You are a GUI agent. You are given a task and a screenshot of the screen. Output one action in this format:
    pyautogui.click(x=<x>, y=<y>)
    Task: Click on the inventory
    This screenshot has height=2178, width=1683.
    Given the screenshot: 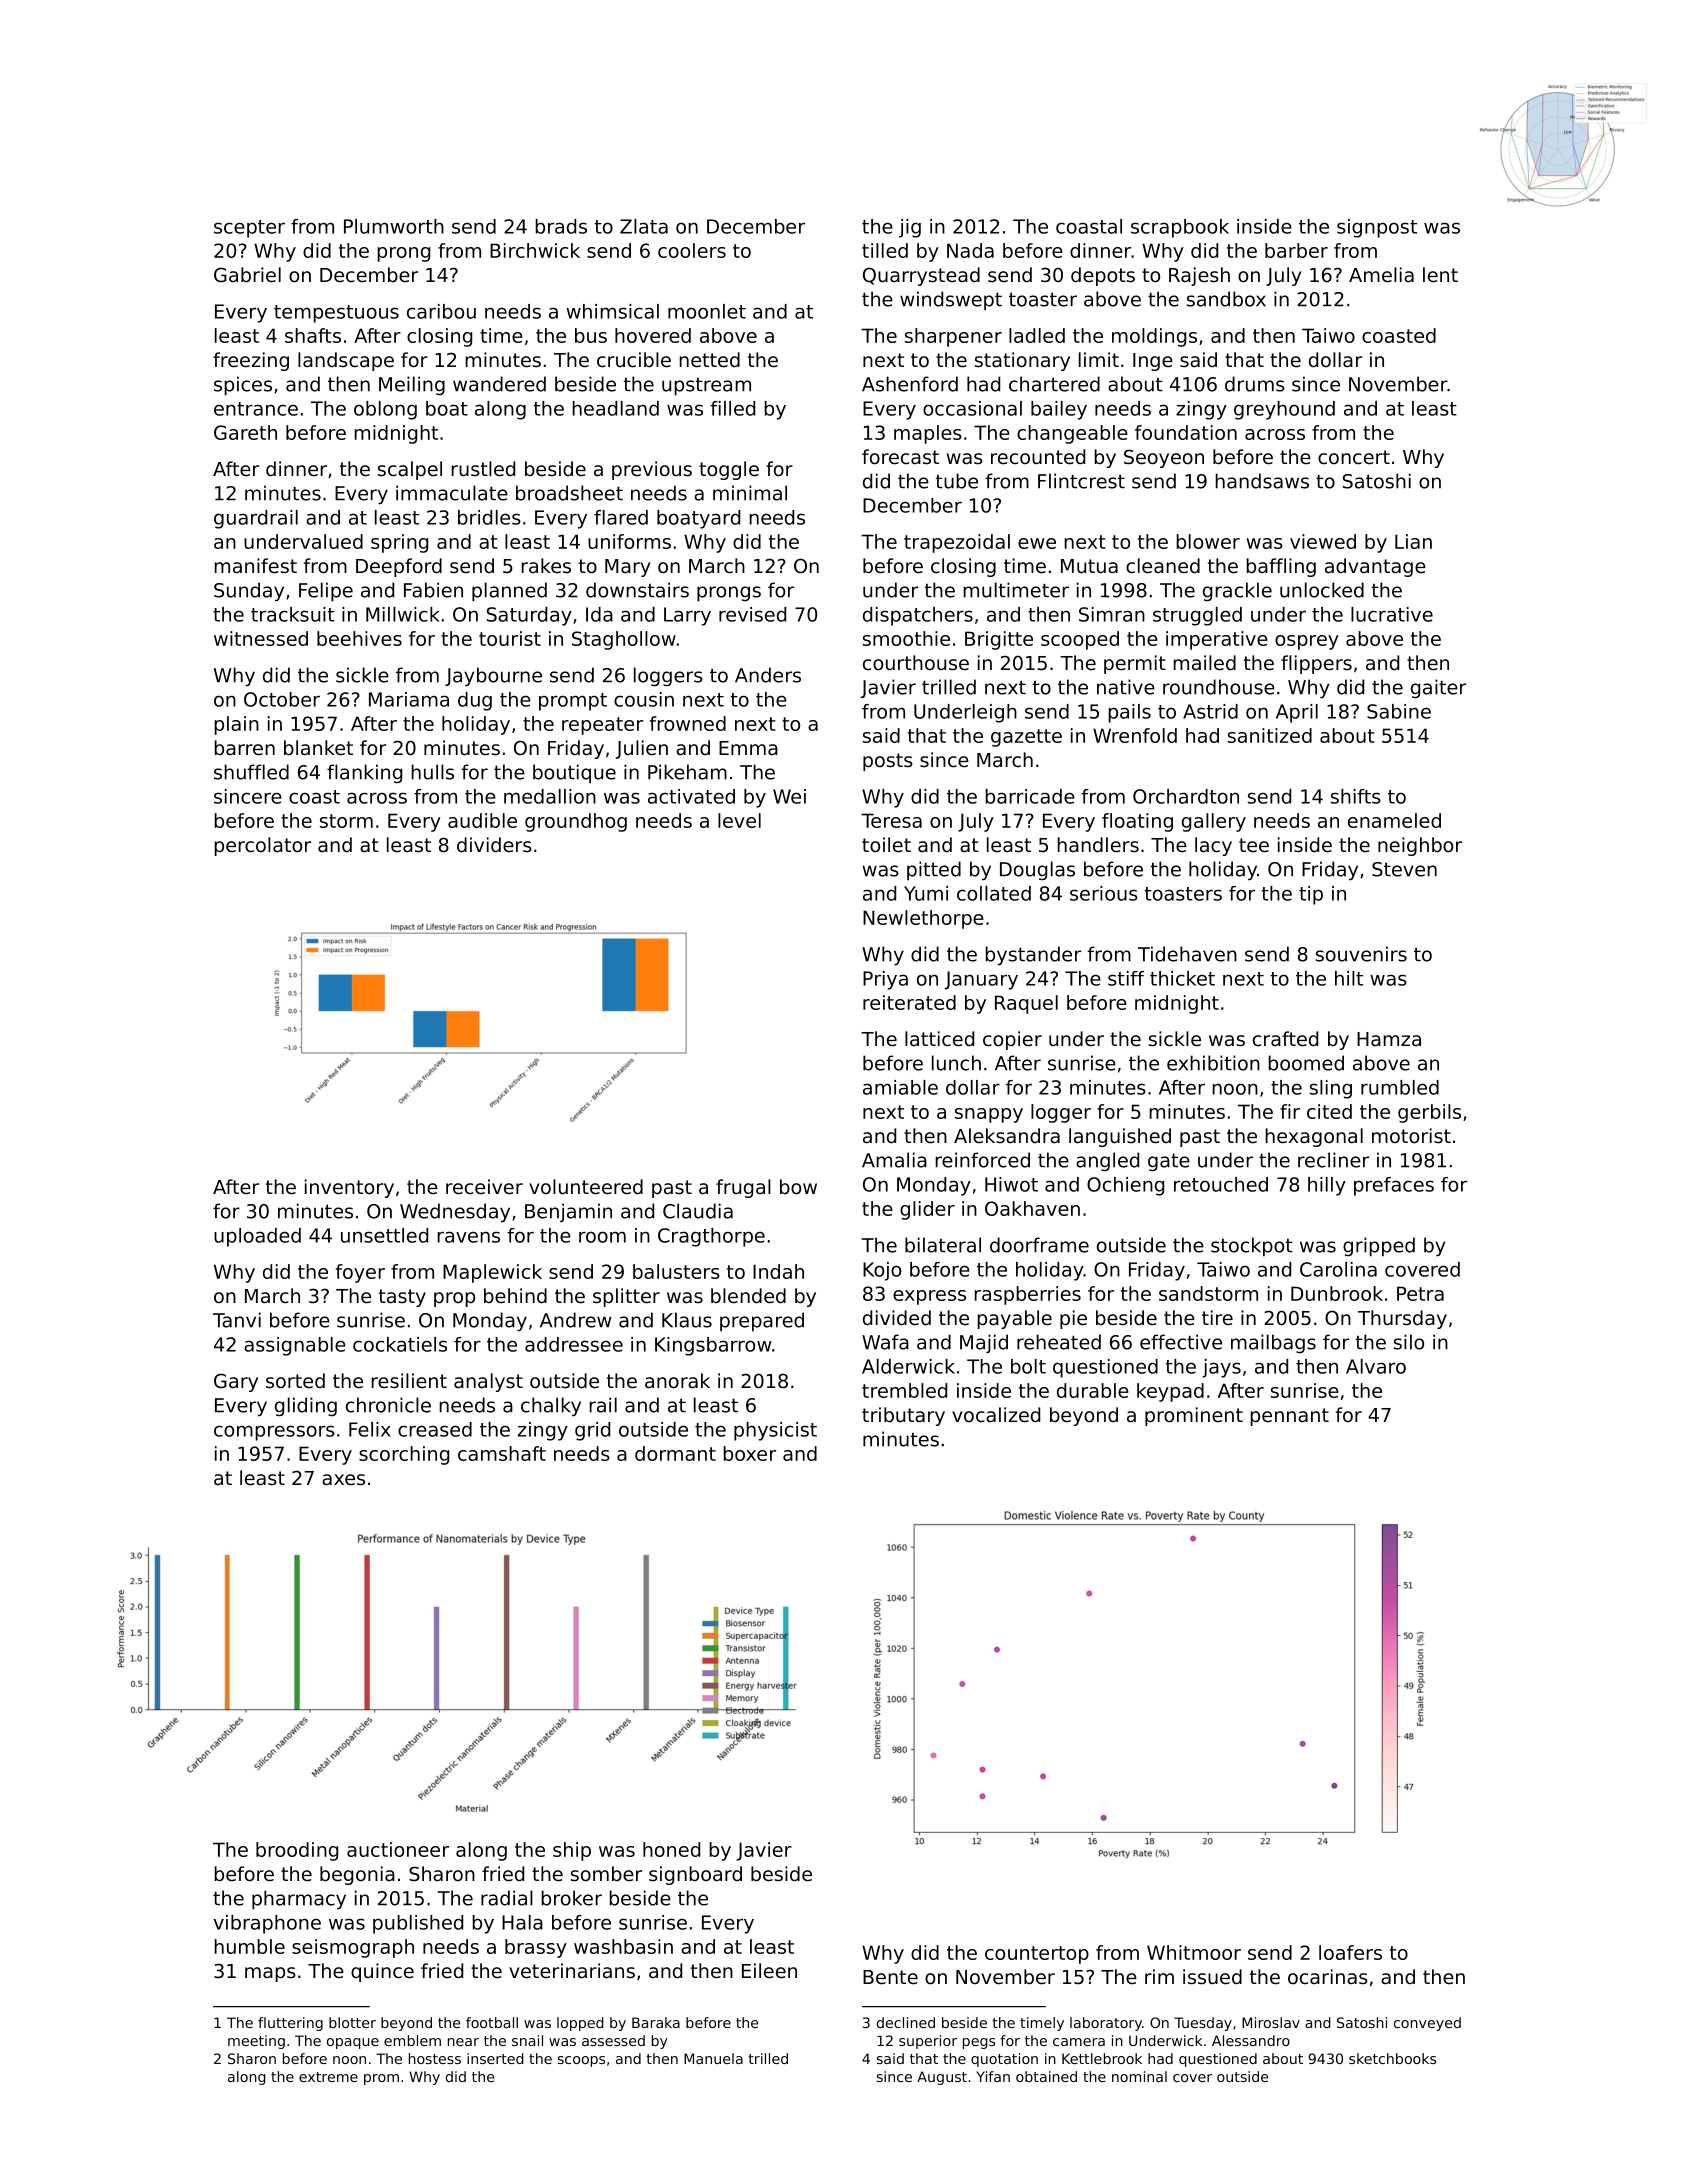 What is the action you would take?
    pyautogui.click(x=349, y=1188)
